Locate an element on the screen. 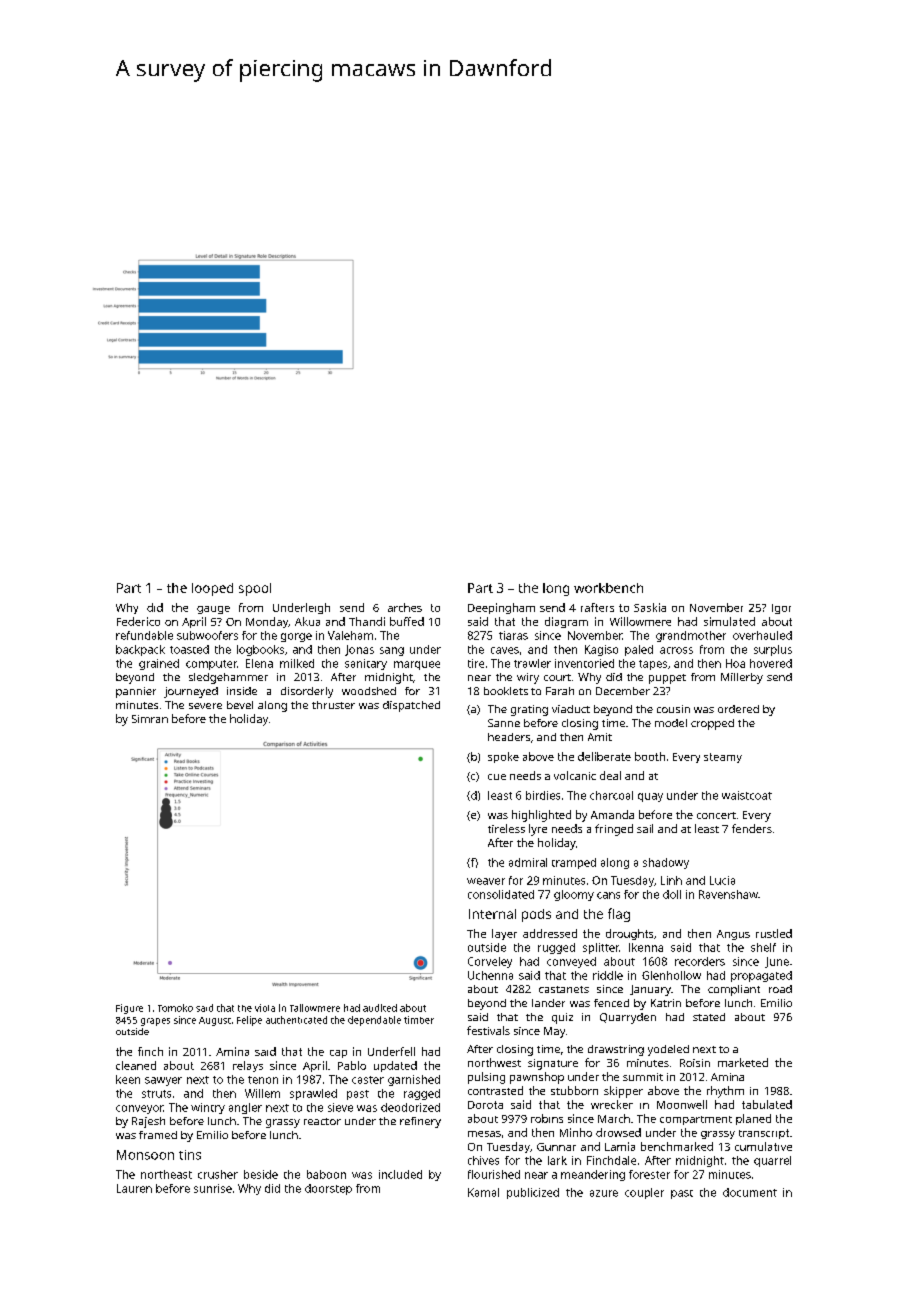 The image size is (908, 1316). publicized is located at coordinates (533, 1193).
